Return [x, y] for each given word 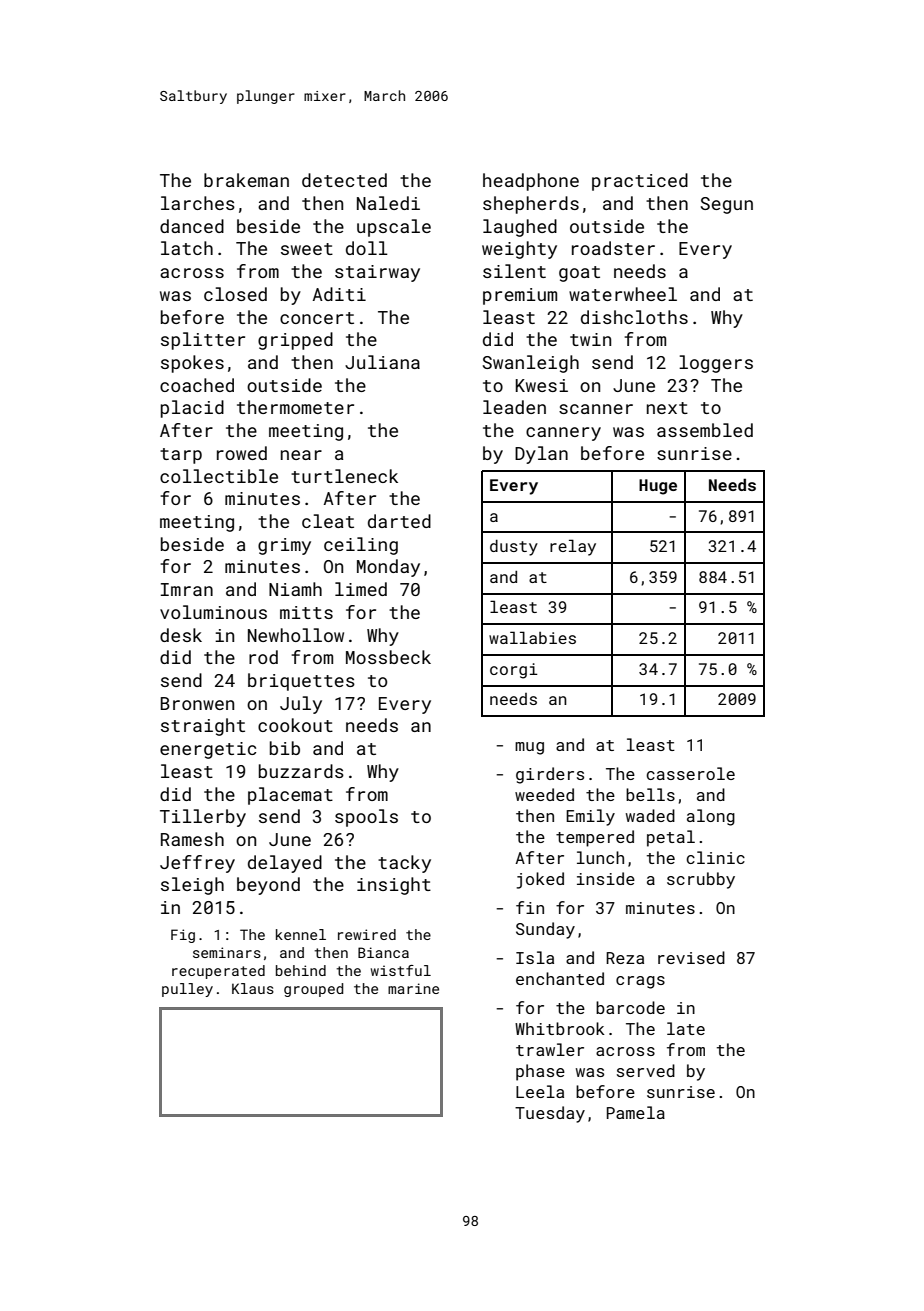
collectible [219, 476]
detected [344, 180]
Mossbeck [388, 657]
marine [413, 988]
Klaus [253, 988]
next [667, 408]
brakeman [246, 180]
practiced [640, 182]
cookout [295, 725]
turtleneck [344, 476]
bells [650, 794]
